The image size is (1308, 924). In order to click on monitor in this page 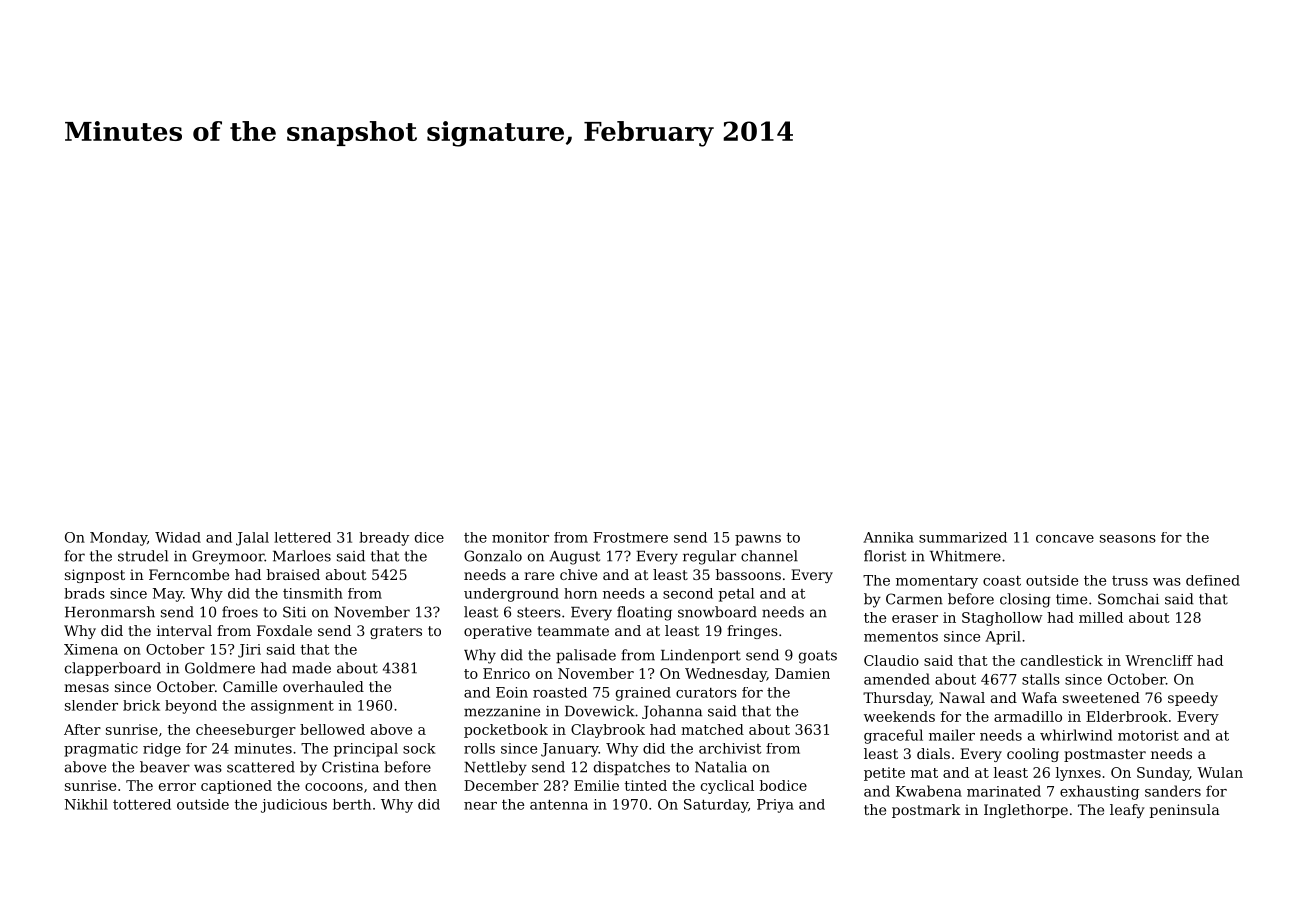, I will do `click(520, 537)`.
